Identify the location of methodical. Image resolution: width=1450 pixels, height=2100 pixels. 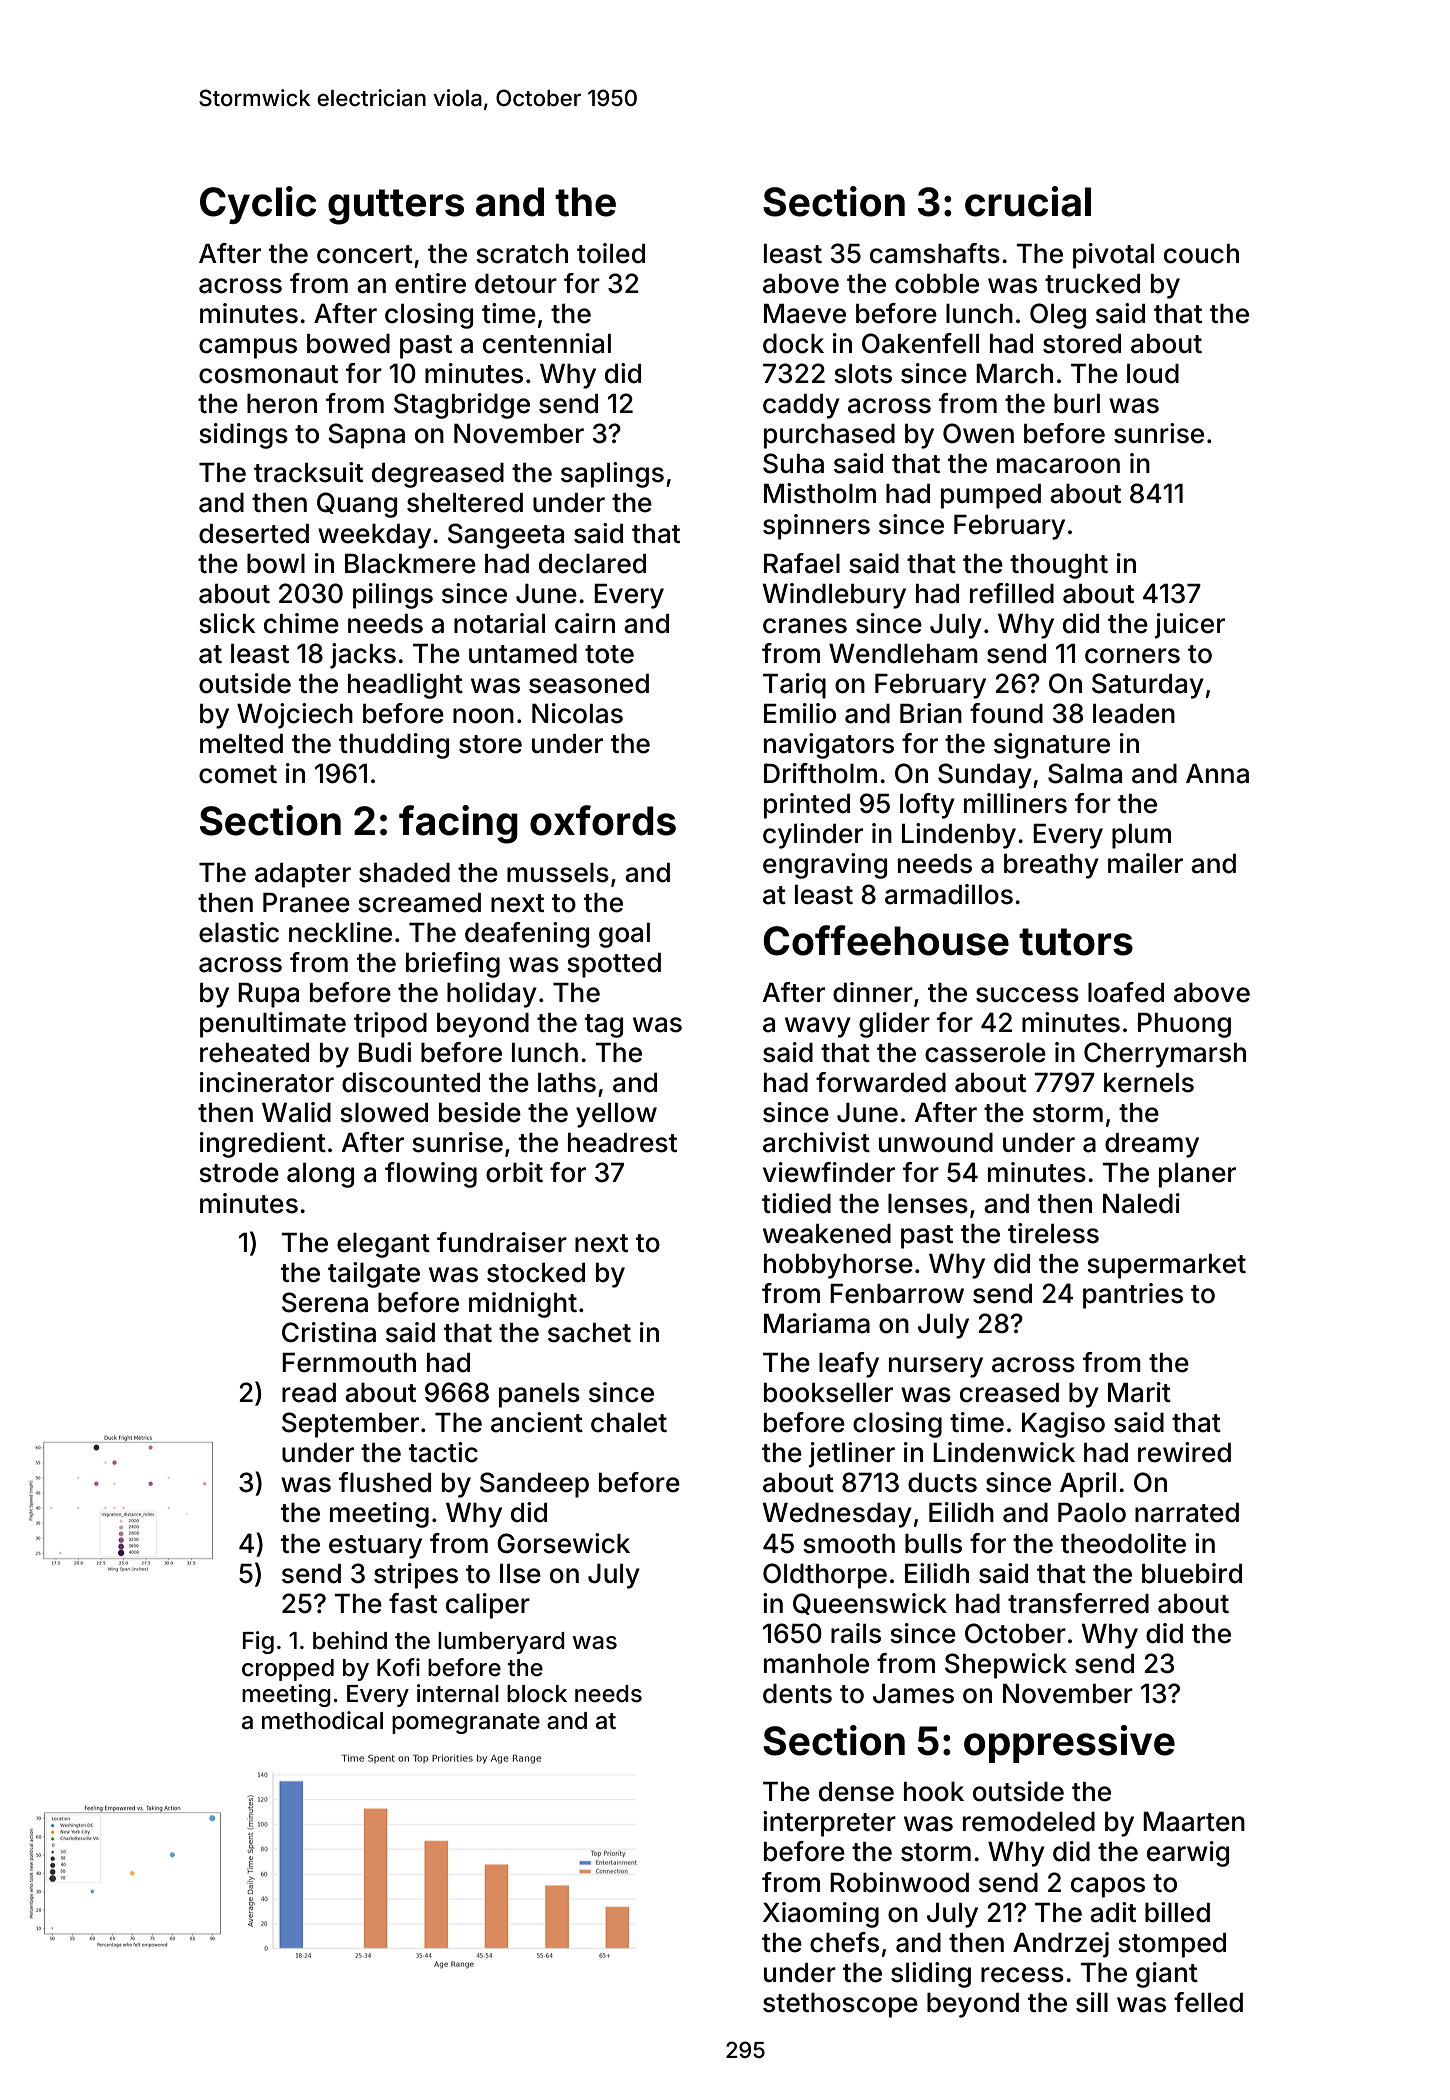
(322, 1720).
